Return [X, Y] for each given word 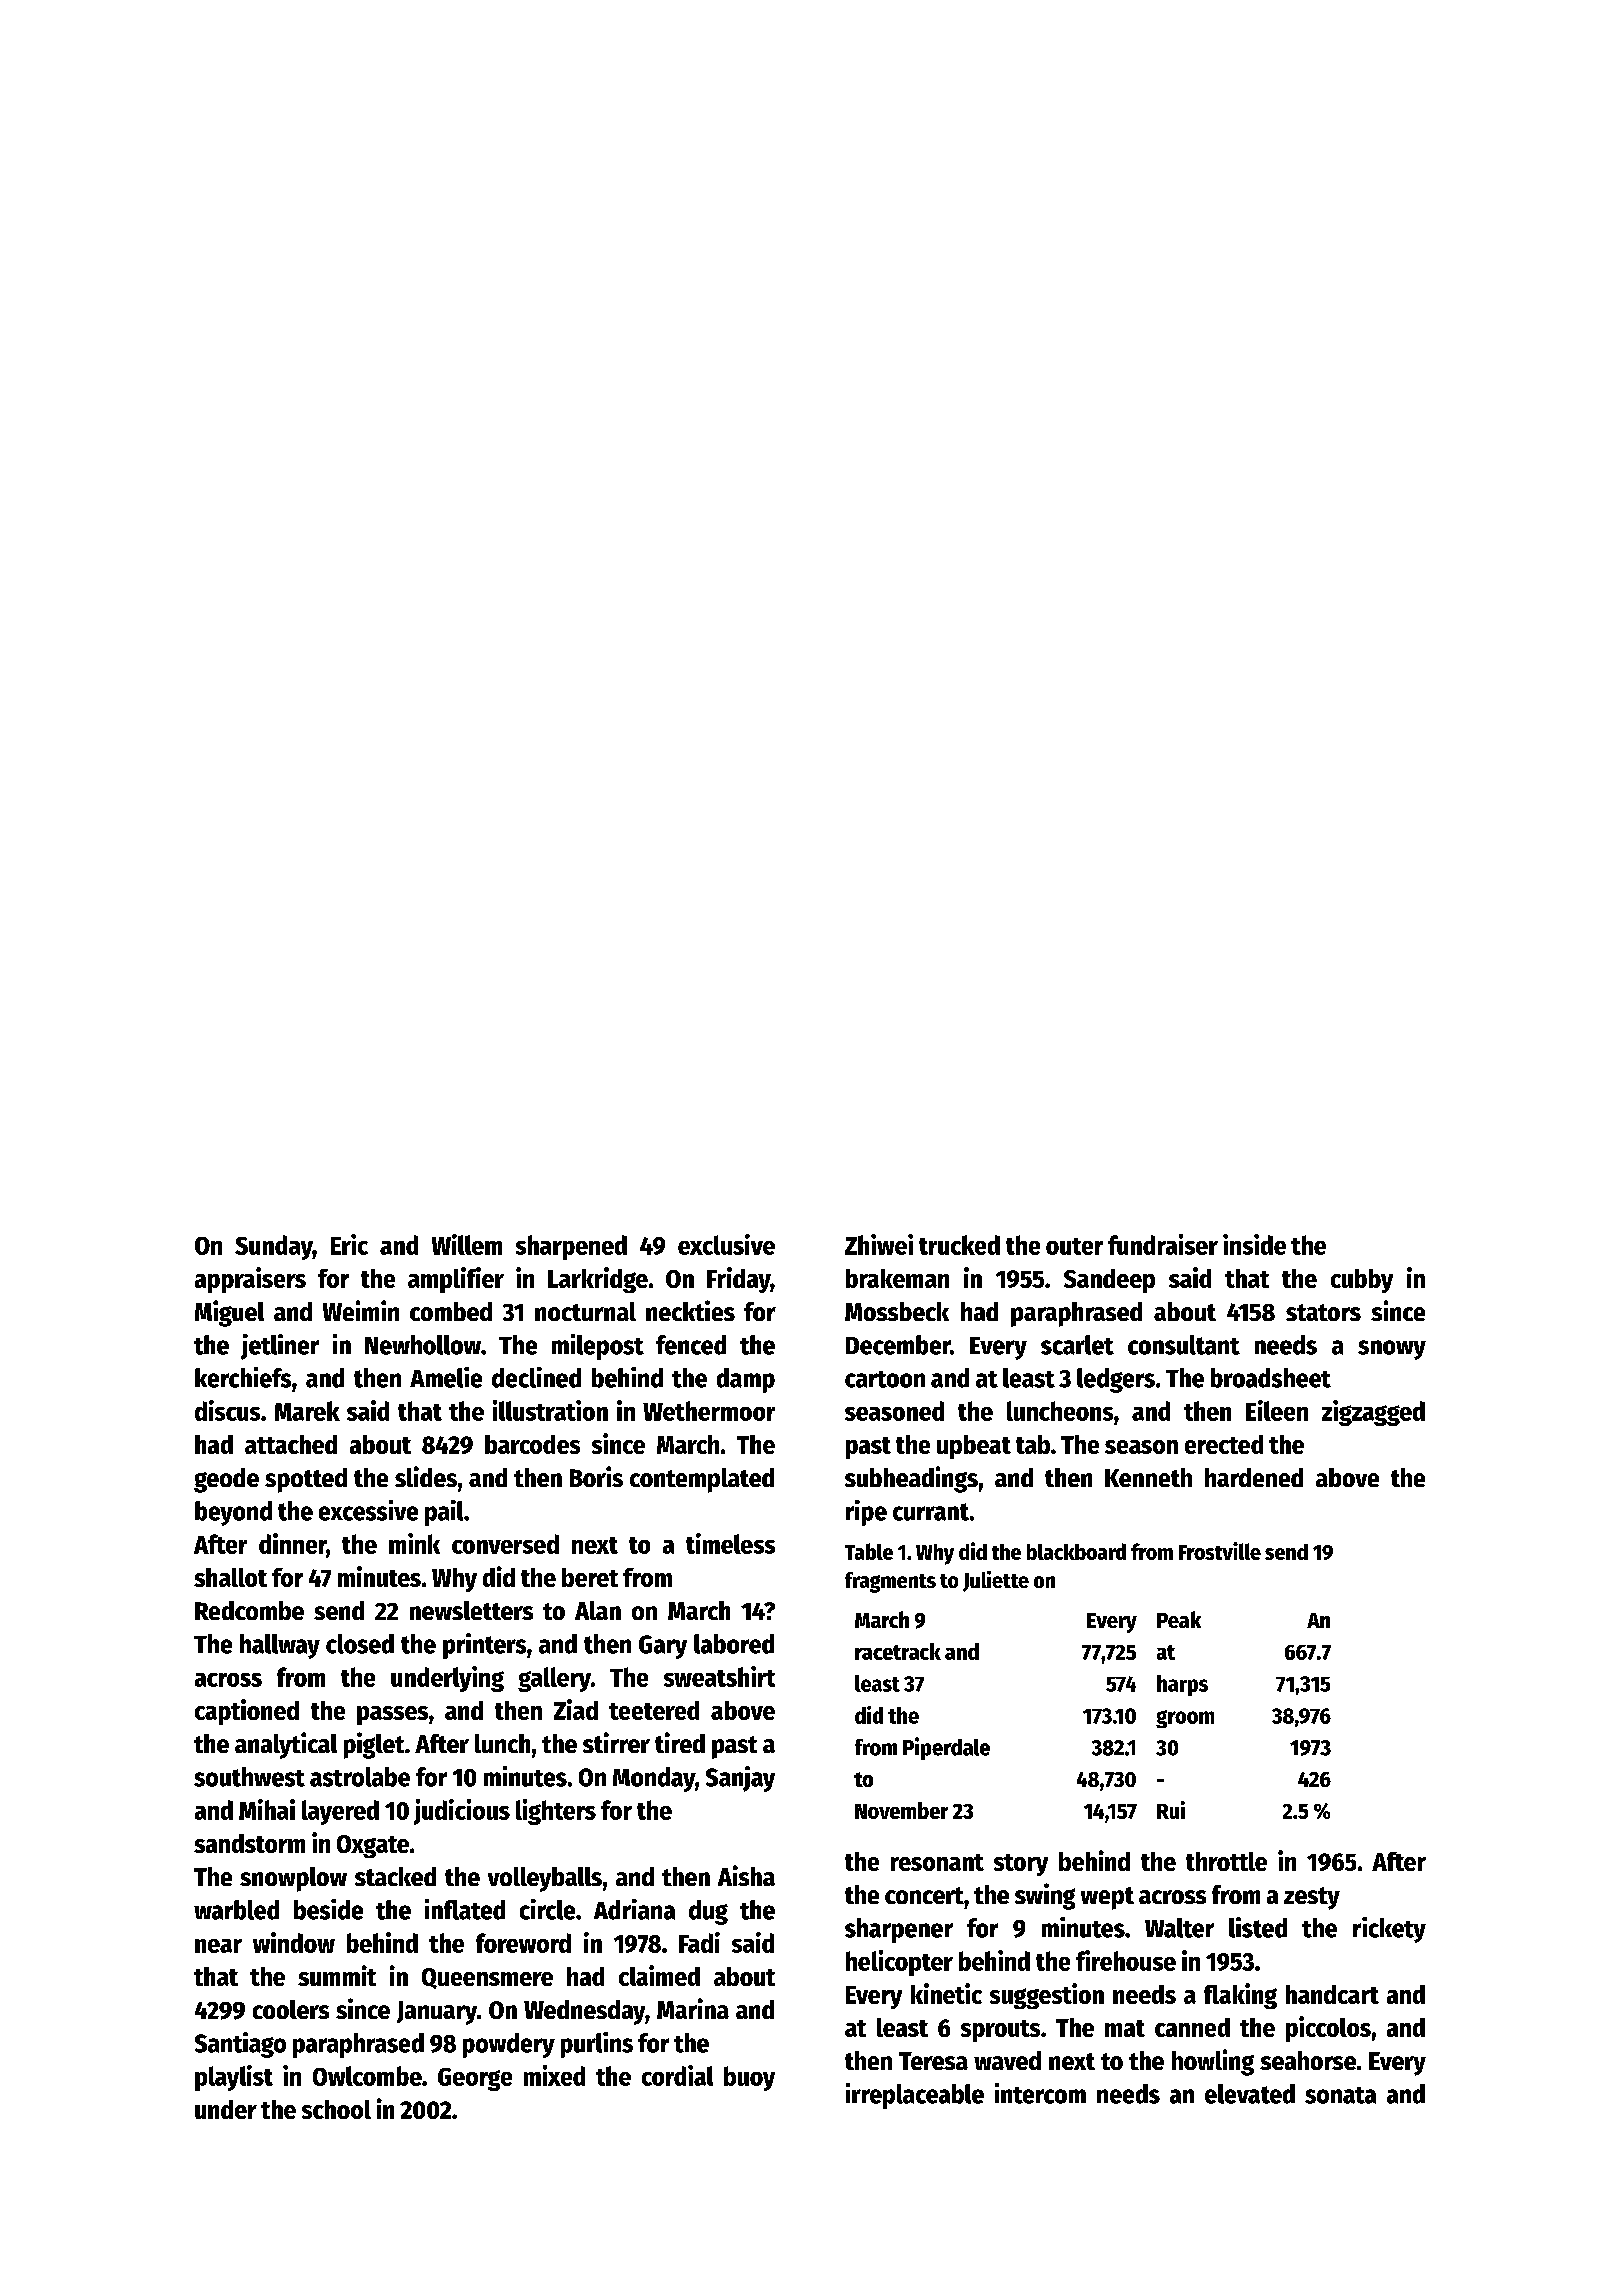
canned [1192, 2027]
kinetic [946, 1993]
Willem [467, 1244]
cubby [1362, 1281]
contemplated [702, 1480]
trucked [959, 1245]
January [437, 2013]
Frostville [1220, 1551]
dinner [293, 1545]
